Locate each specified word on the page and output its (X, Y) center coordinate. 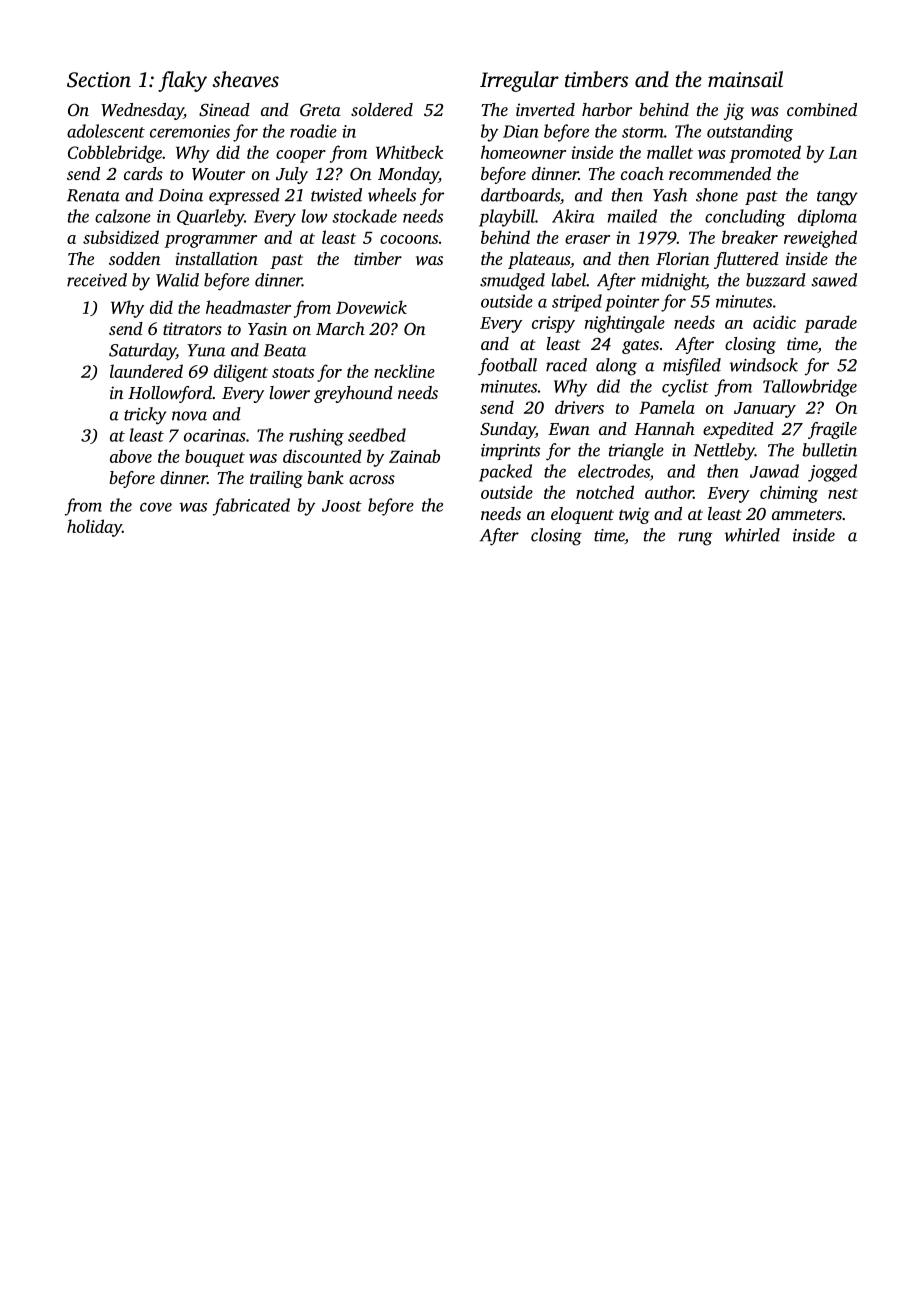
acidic (774, 322)
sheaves (245, 79)
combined (822, 109)
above (131, 456)
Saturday (142, 352)
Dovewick (371, 307)
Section (99, 80)
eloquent (582, 515)
